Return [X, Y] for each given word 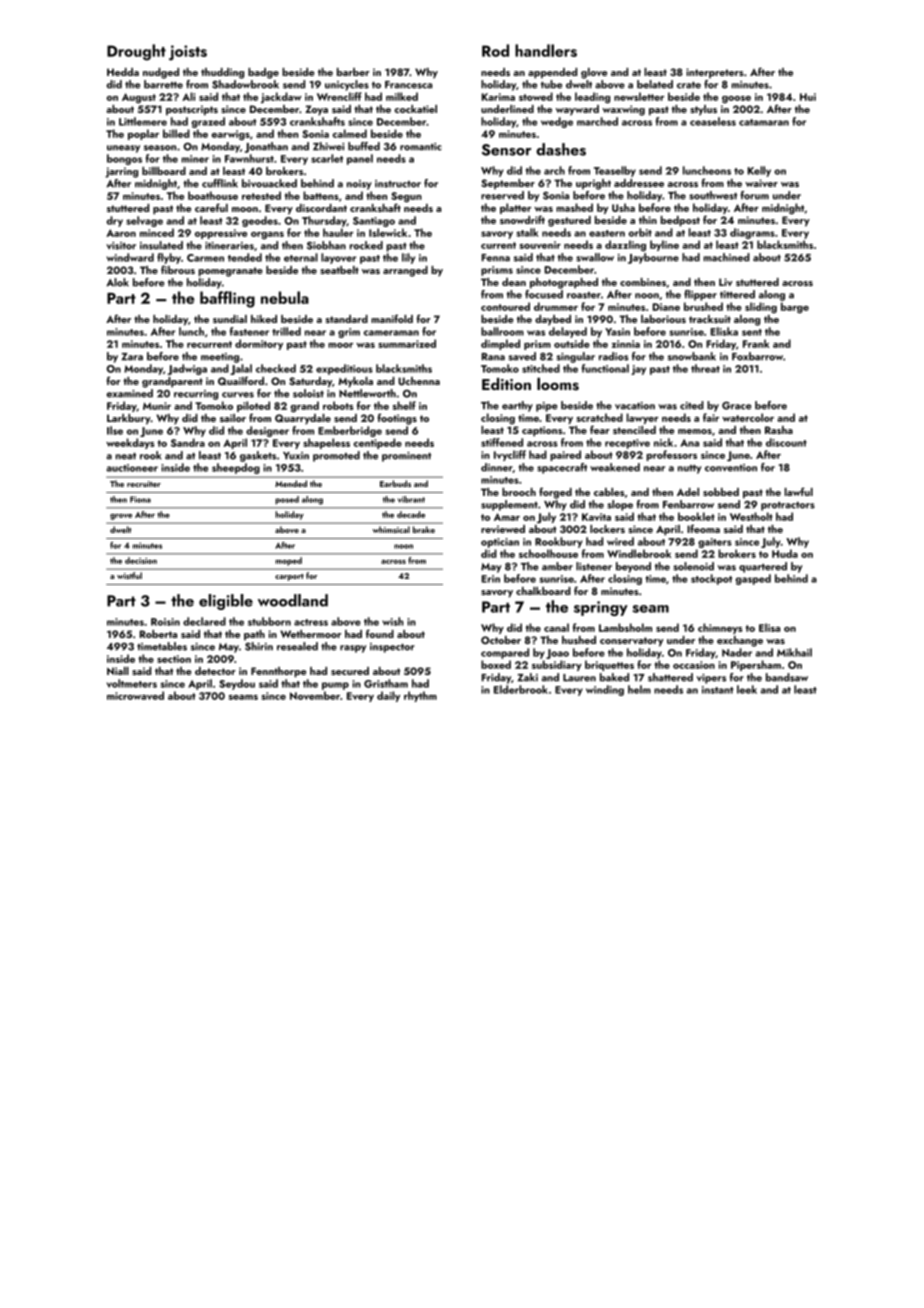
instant [718, 690]
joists [188, 53]
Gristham [386, 683]
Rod [495, 50]
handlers [546, 50]
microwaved [135, 695]
